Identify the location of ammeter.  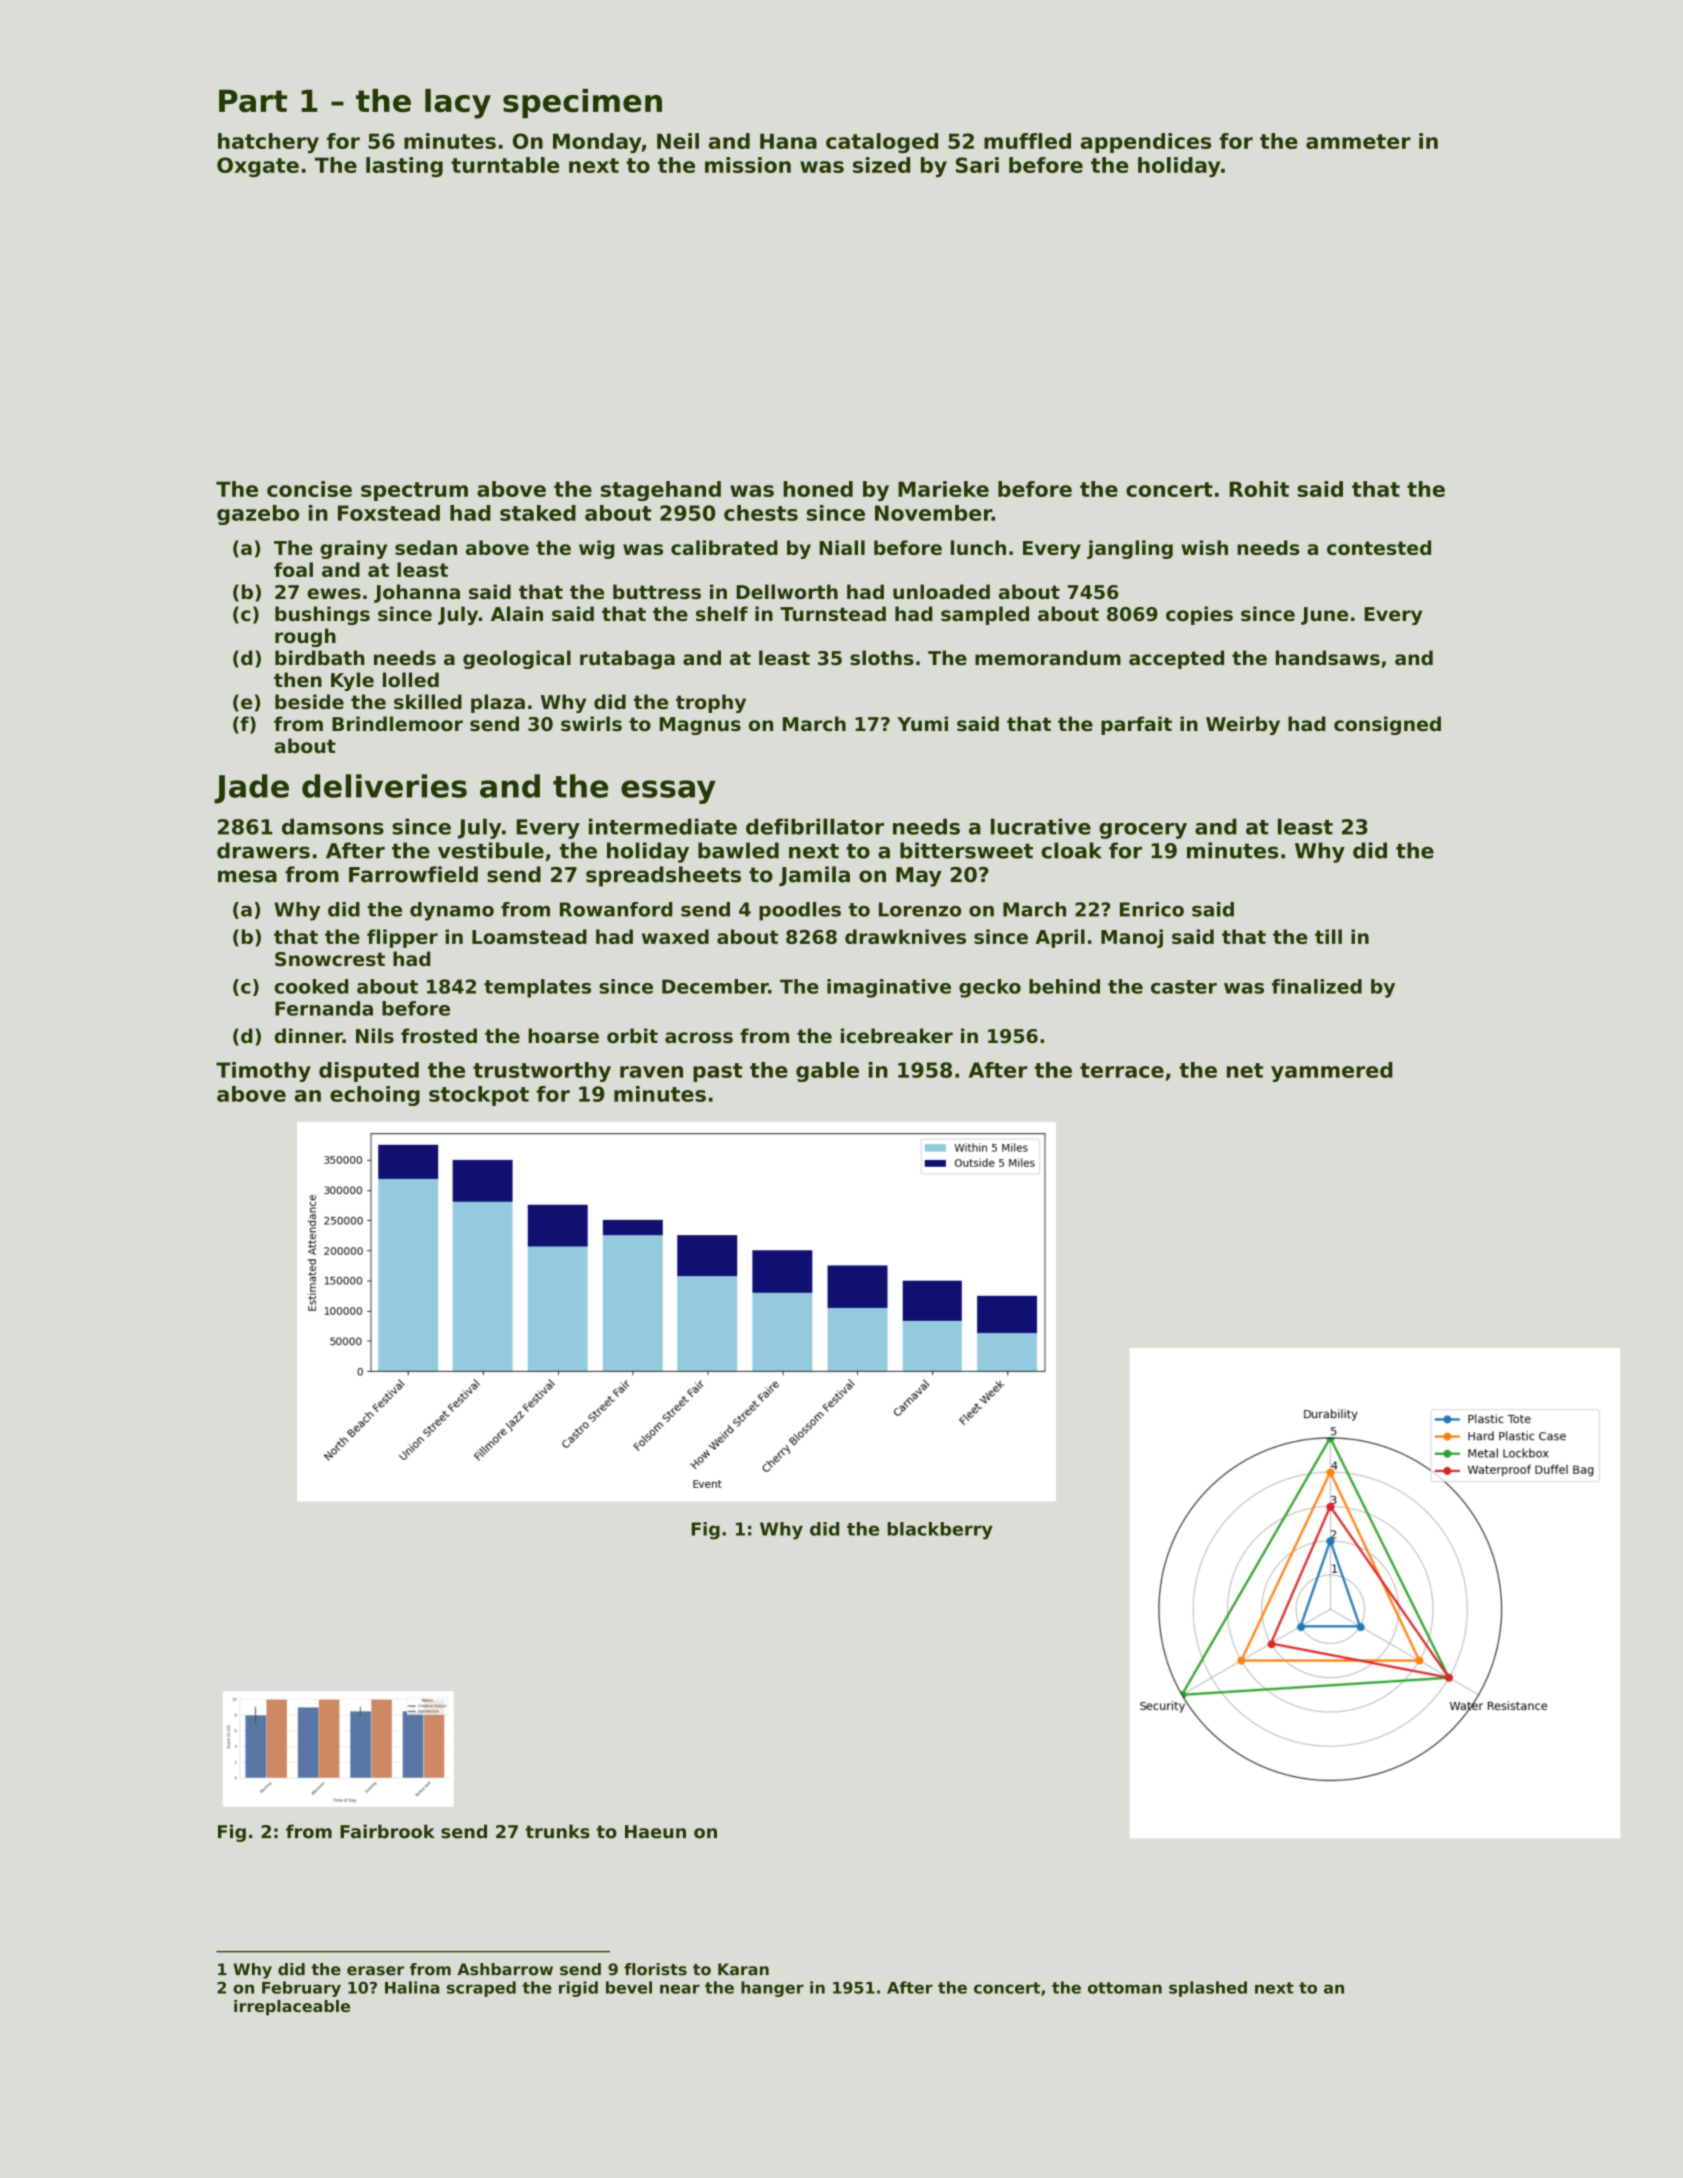
(1358, 141).
